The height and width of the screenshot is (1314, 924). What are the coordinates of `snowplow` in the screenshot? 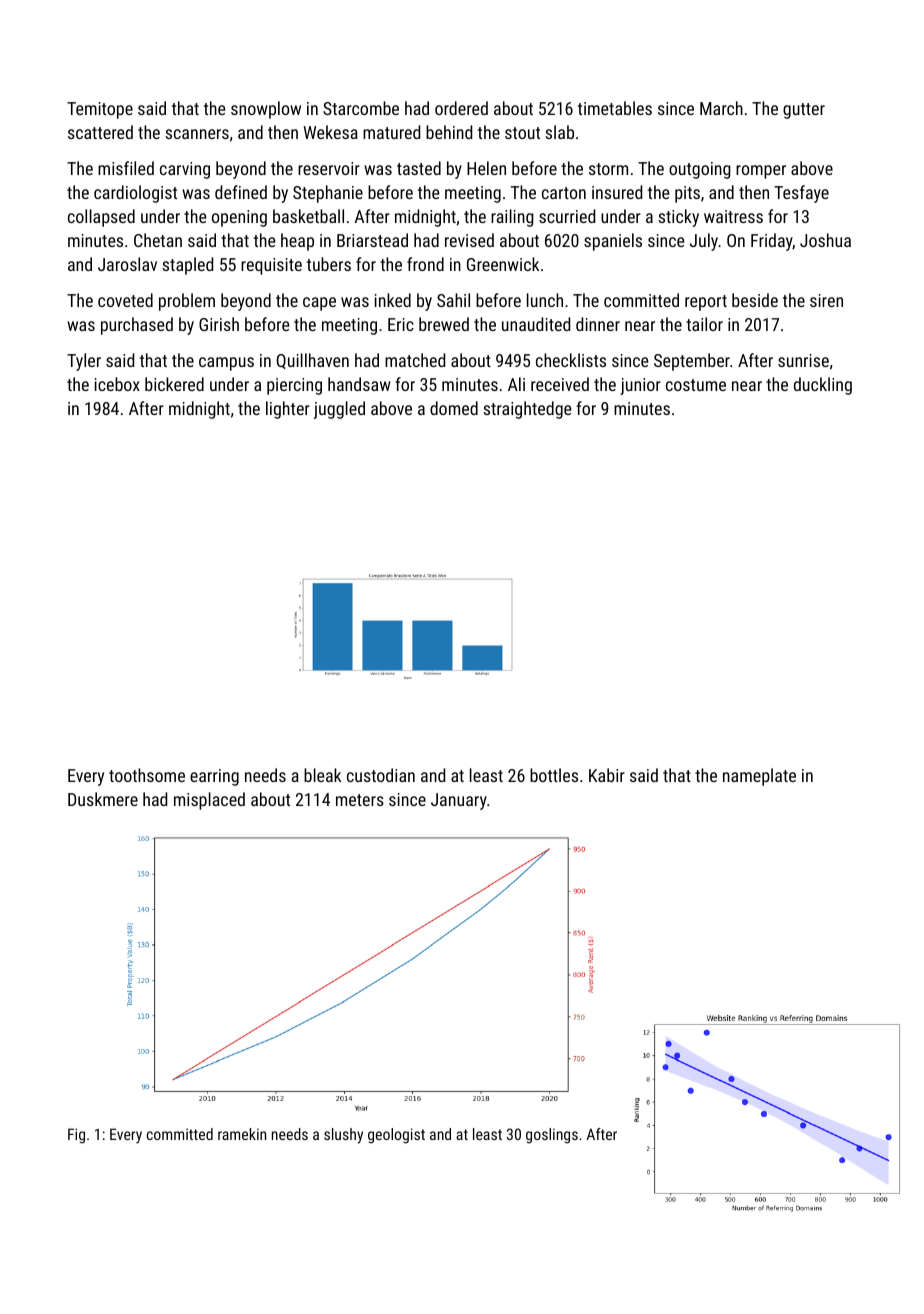 It's located at (266, 110).
